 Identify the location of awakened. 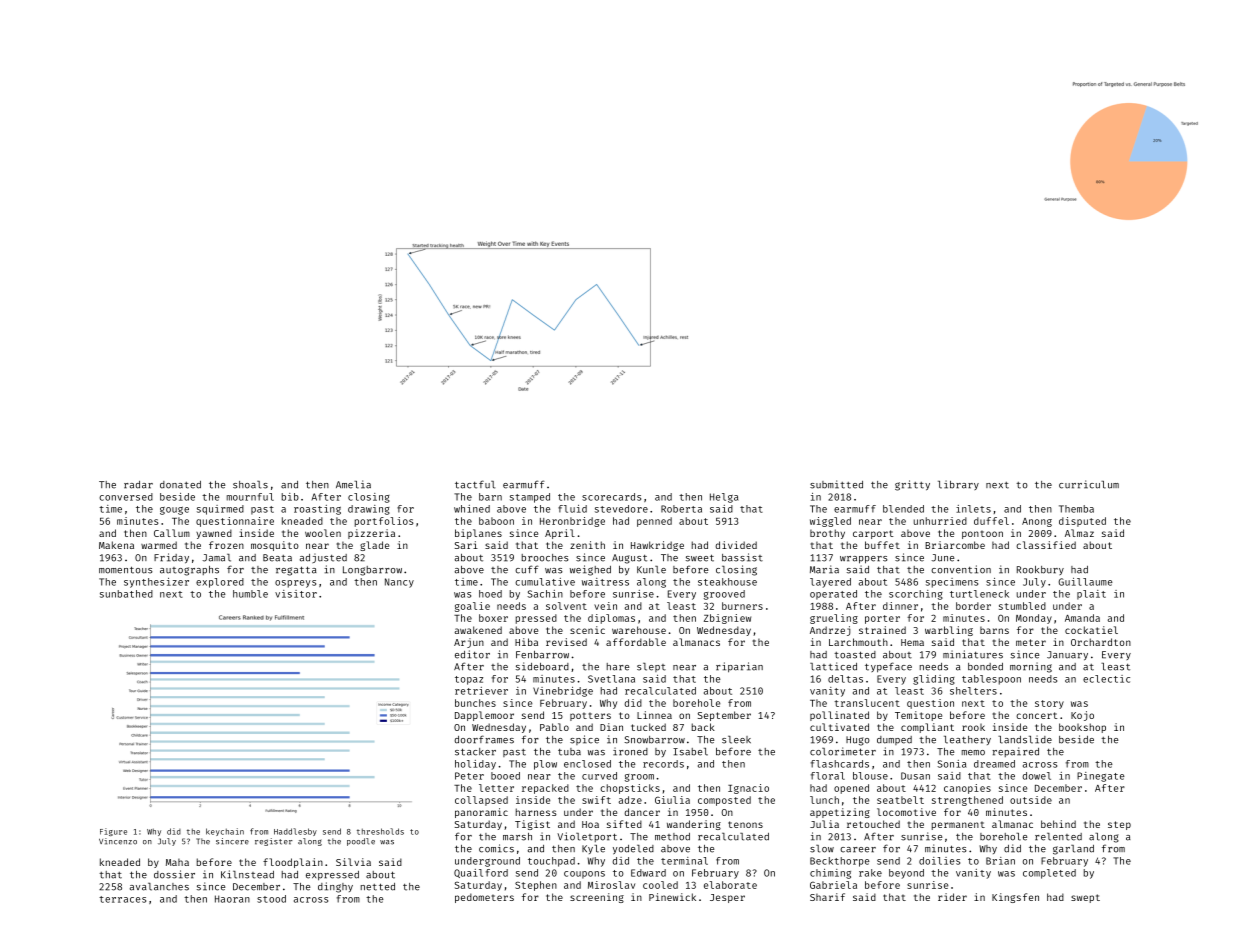
(478, 630).
